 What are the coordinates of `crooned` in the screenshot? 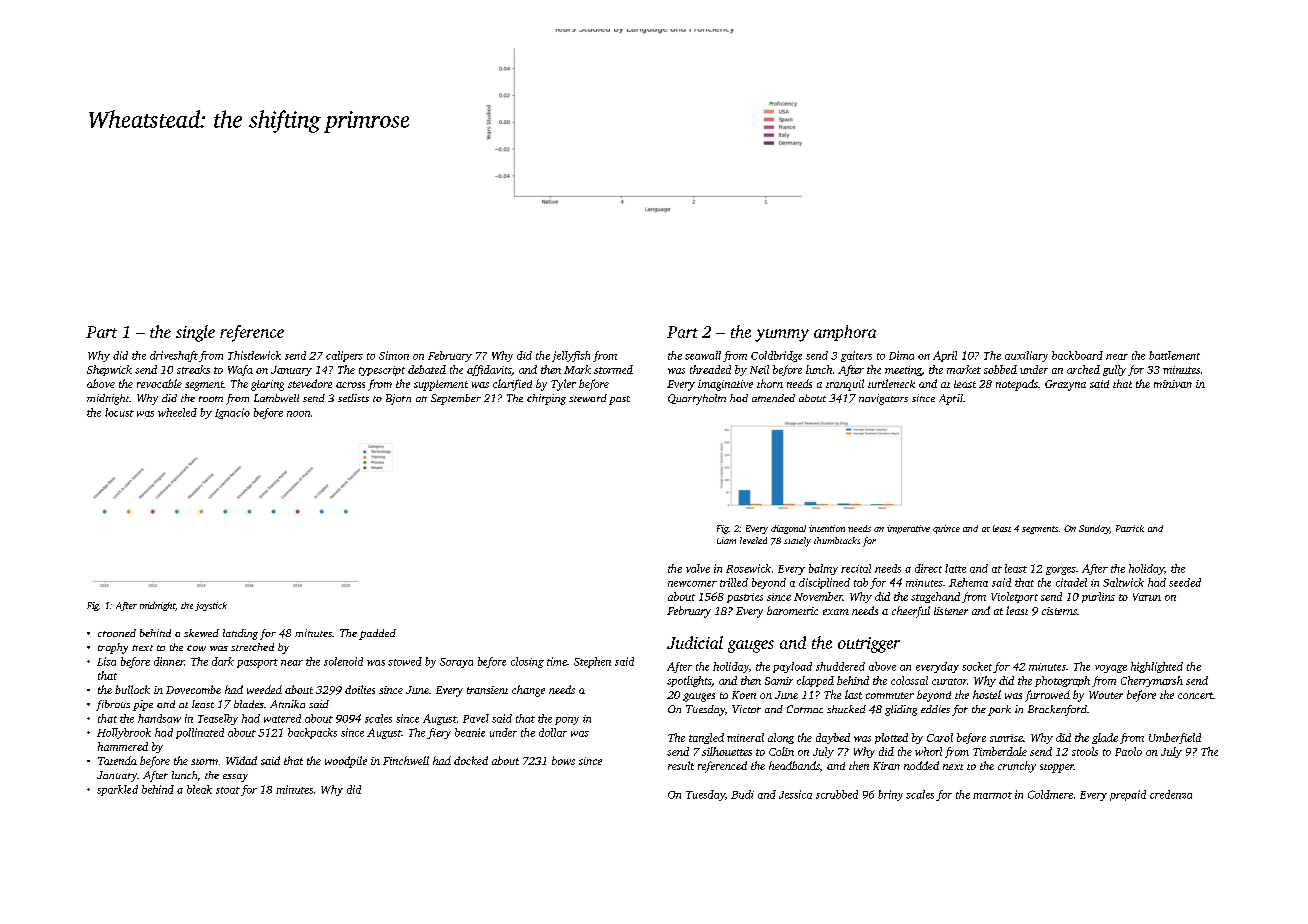 It's located at (117, 633).
